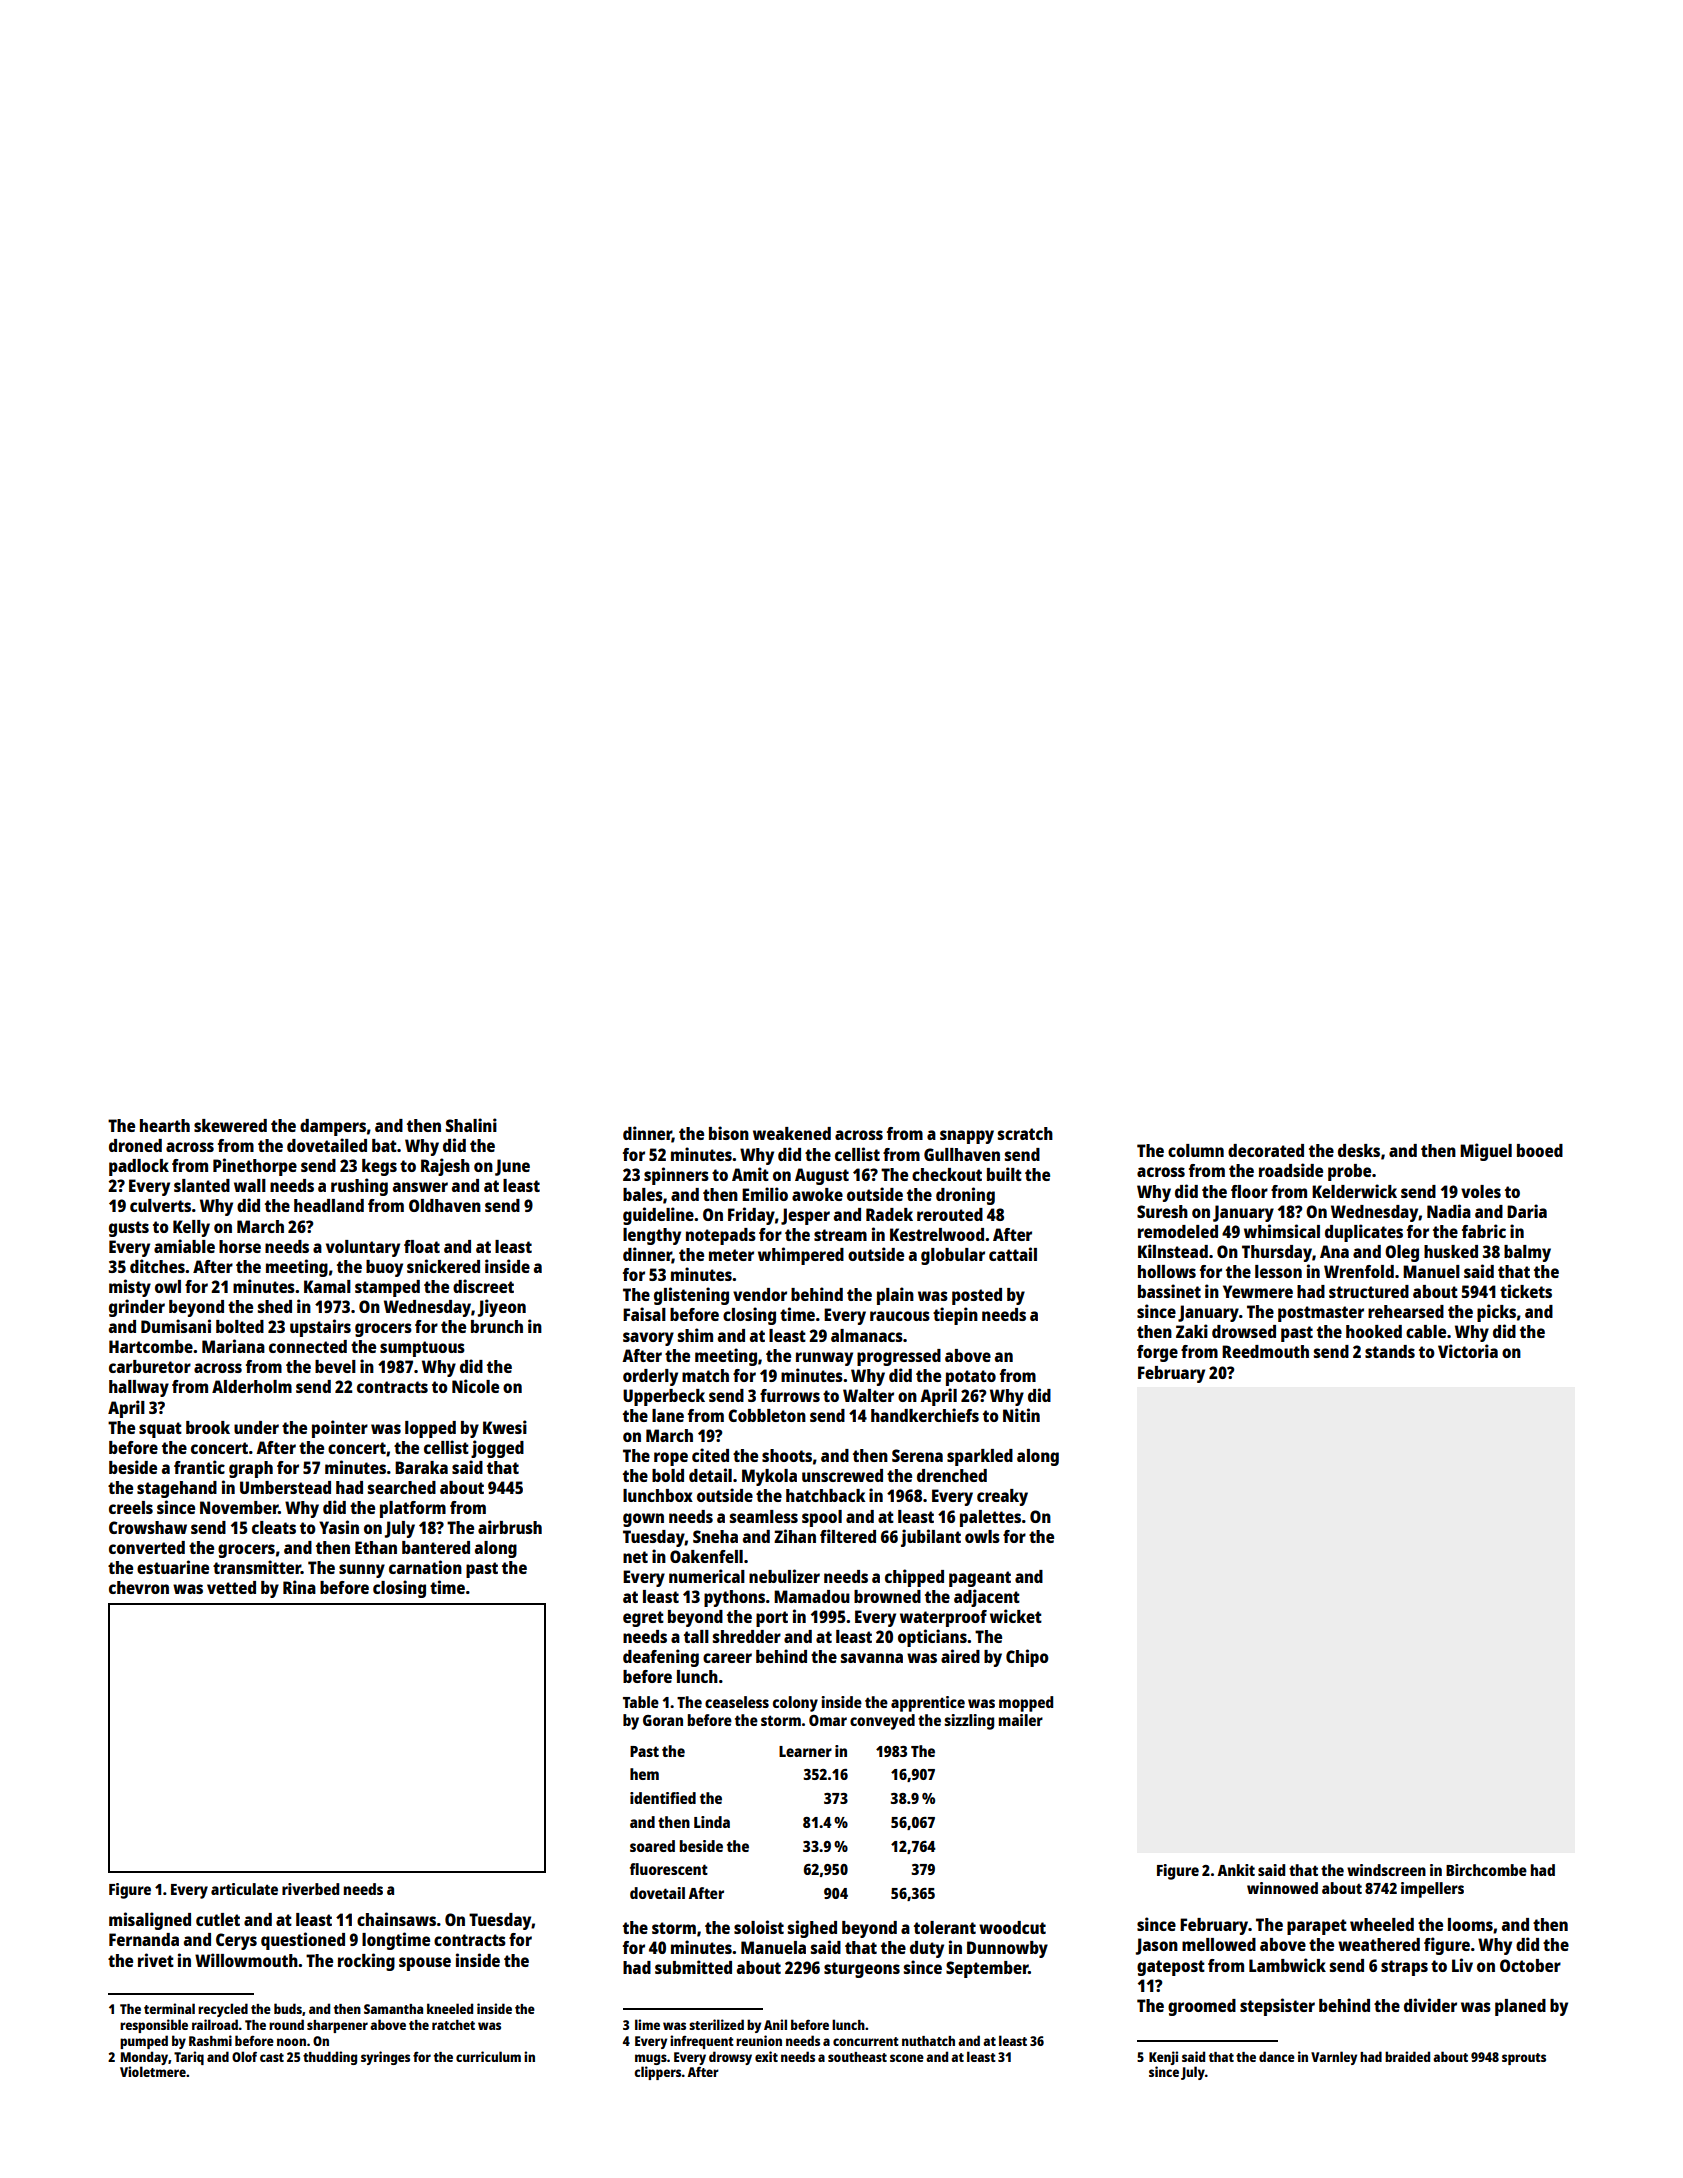  Describe the element at coordinates (165, 1125) in the screenshot. I see `hearth` at that location.
